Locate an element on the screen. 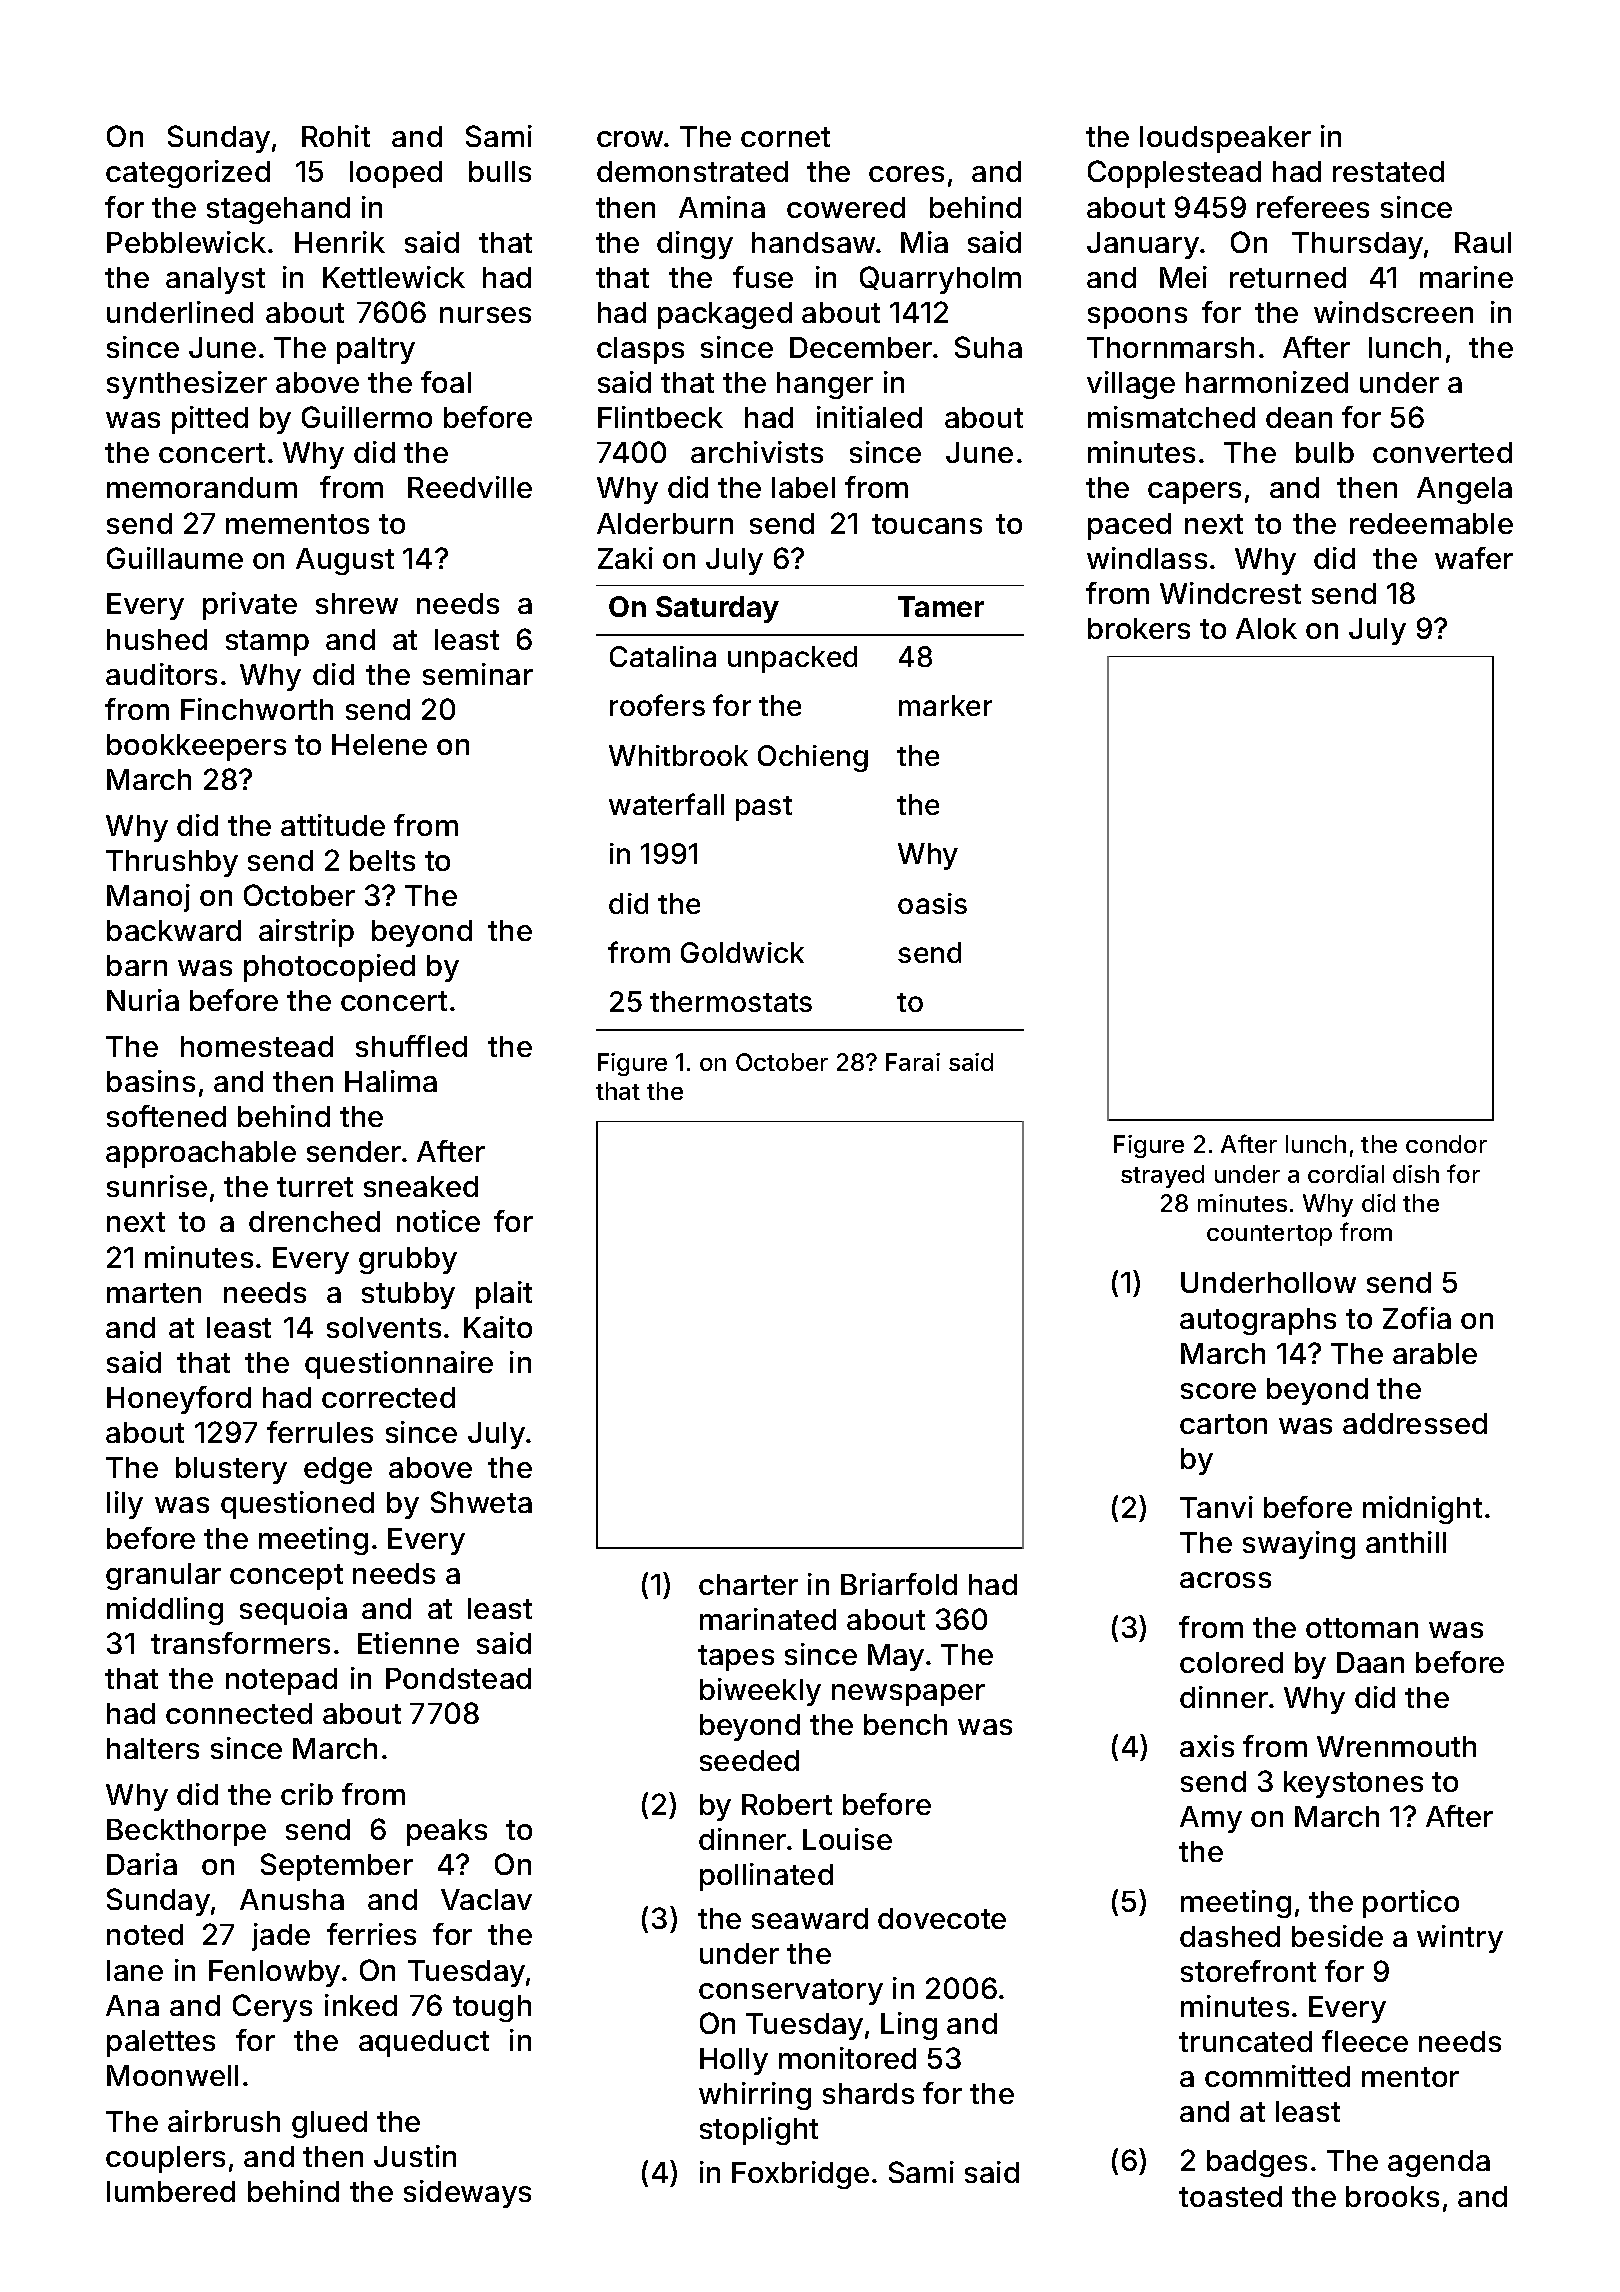 Image resolution: width=1620 pixels, height=2292 pixels. Angela is located at coordinates (1464, 490).
